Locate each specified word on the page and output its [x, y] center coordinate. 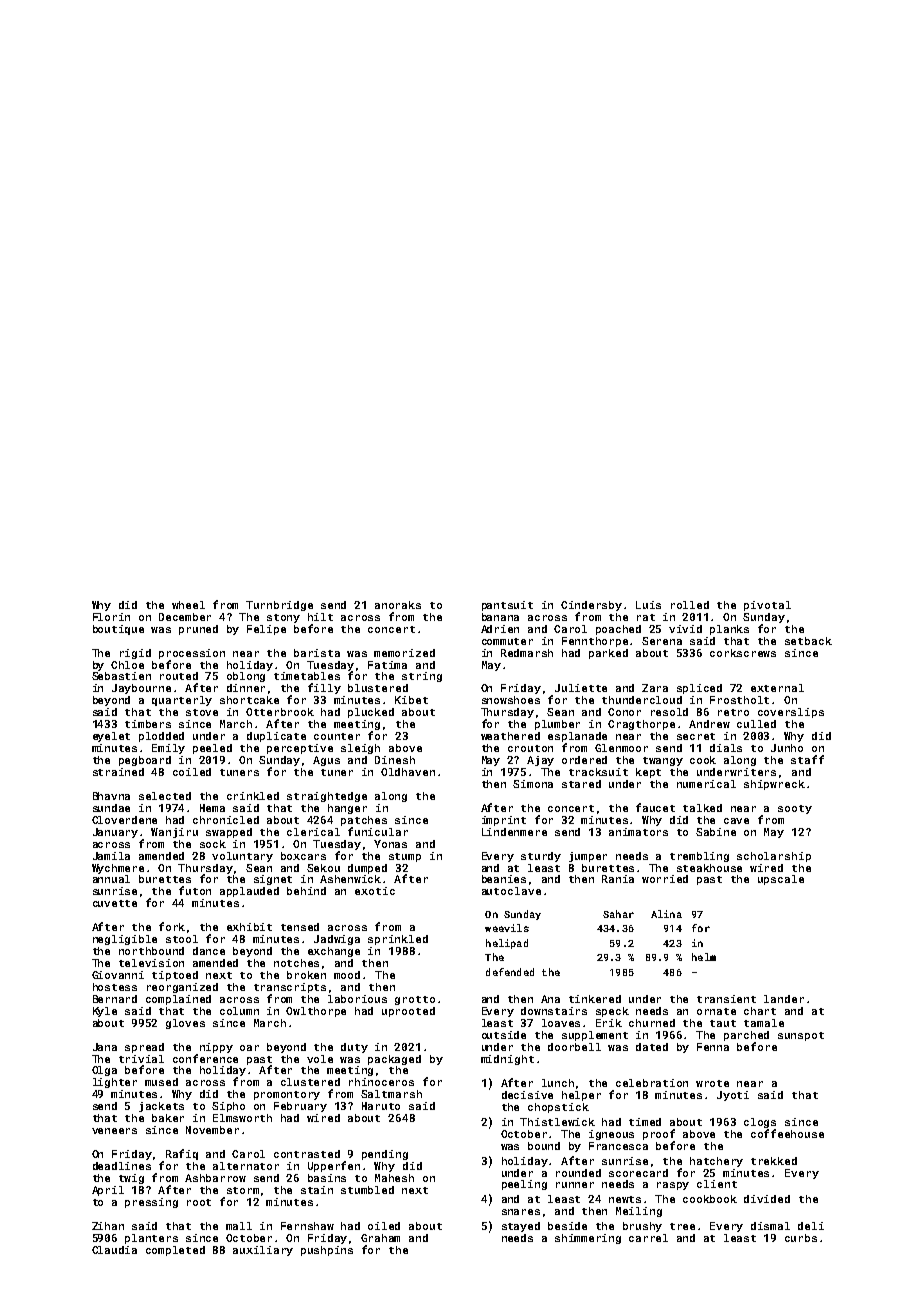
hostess [115, 987]
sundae [111, 808]
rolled [690, 605]
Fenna [713, 1047]
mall [239, 1226]
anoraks [398, 605]
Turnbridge [279, 606]
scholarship [774, 857]
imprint [504, 821]
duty [354, 1048]
